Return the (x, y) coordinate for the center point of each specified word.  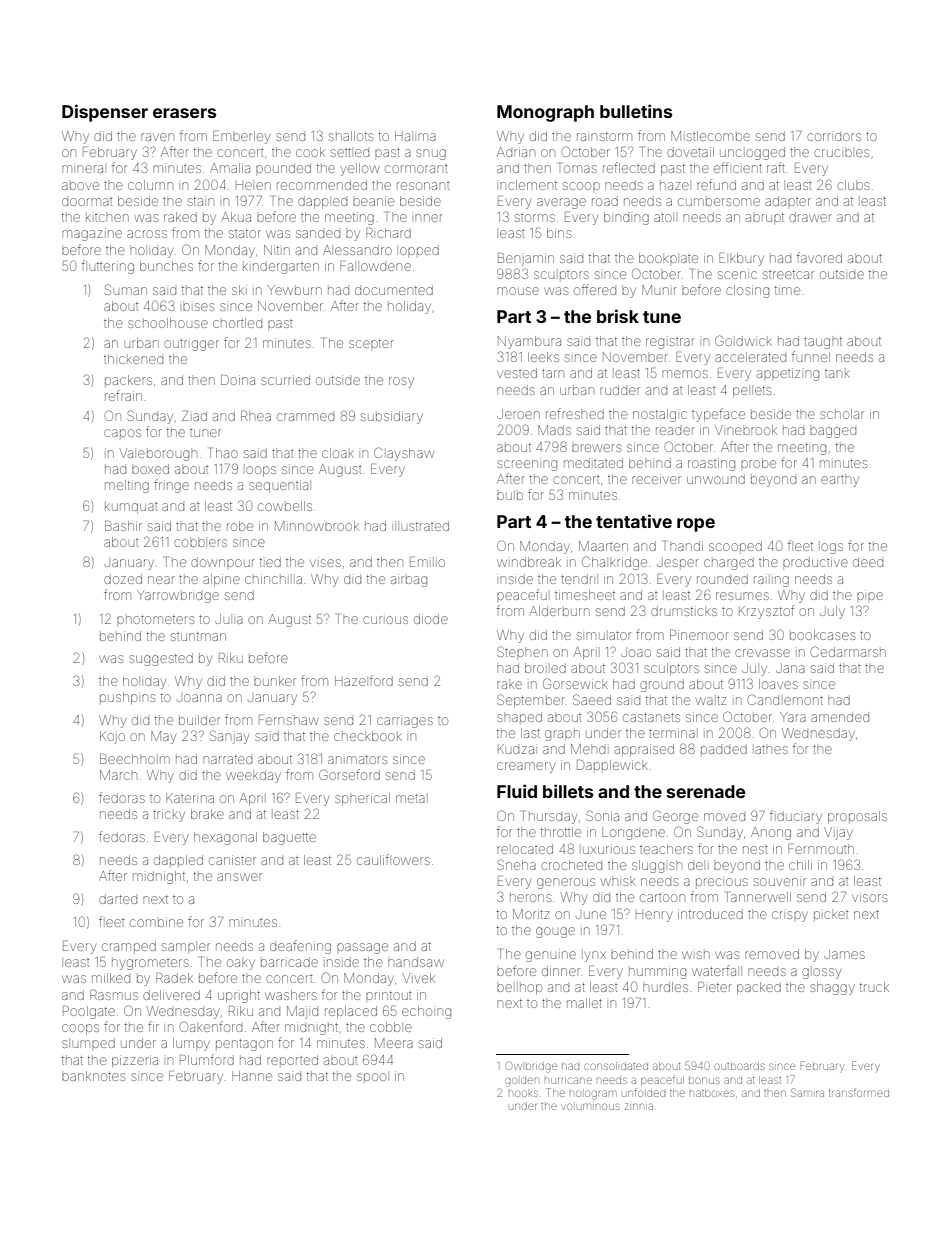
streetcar (788, 274)
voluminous (591, 1106)
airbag (409, 581)
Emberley (241, 137)
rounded (722, 579)
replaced (351, 1012)
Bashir (123, 526)
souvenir (780, 882)
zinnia (638, 1106)
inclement (528, 185)
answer (239, 877)
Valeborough (158, 455)
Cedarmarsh (848, 651)
